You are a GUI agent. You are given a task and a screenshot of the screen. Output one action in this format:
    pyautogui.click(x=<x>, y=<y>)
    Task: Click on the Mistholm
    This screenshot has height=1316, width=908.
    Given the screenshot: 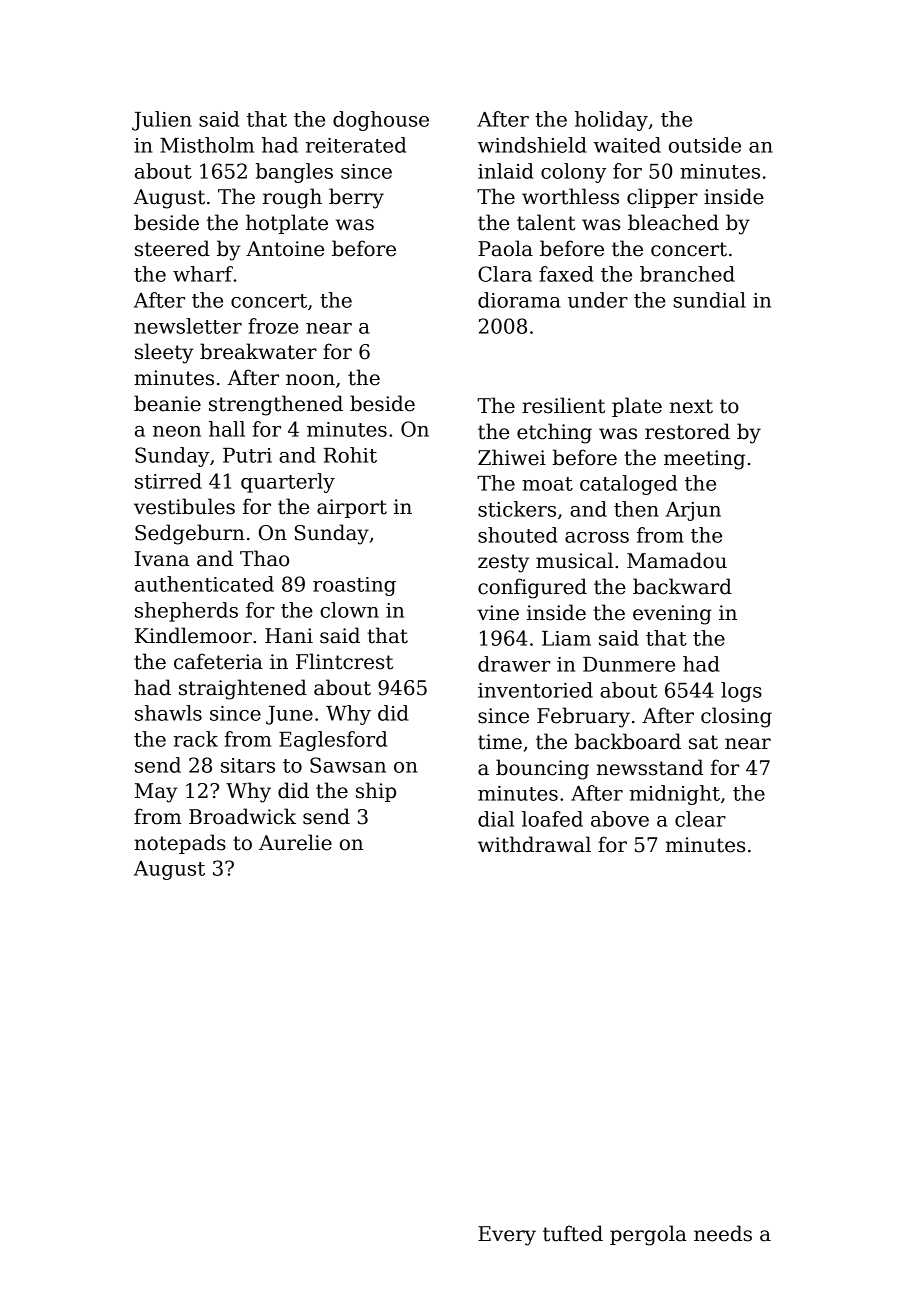 What is the action you would take?
    pyautogui.click(x=207, y=145)
